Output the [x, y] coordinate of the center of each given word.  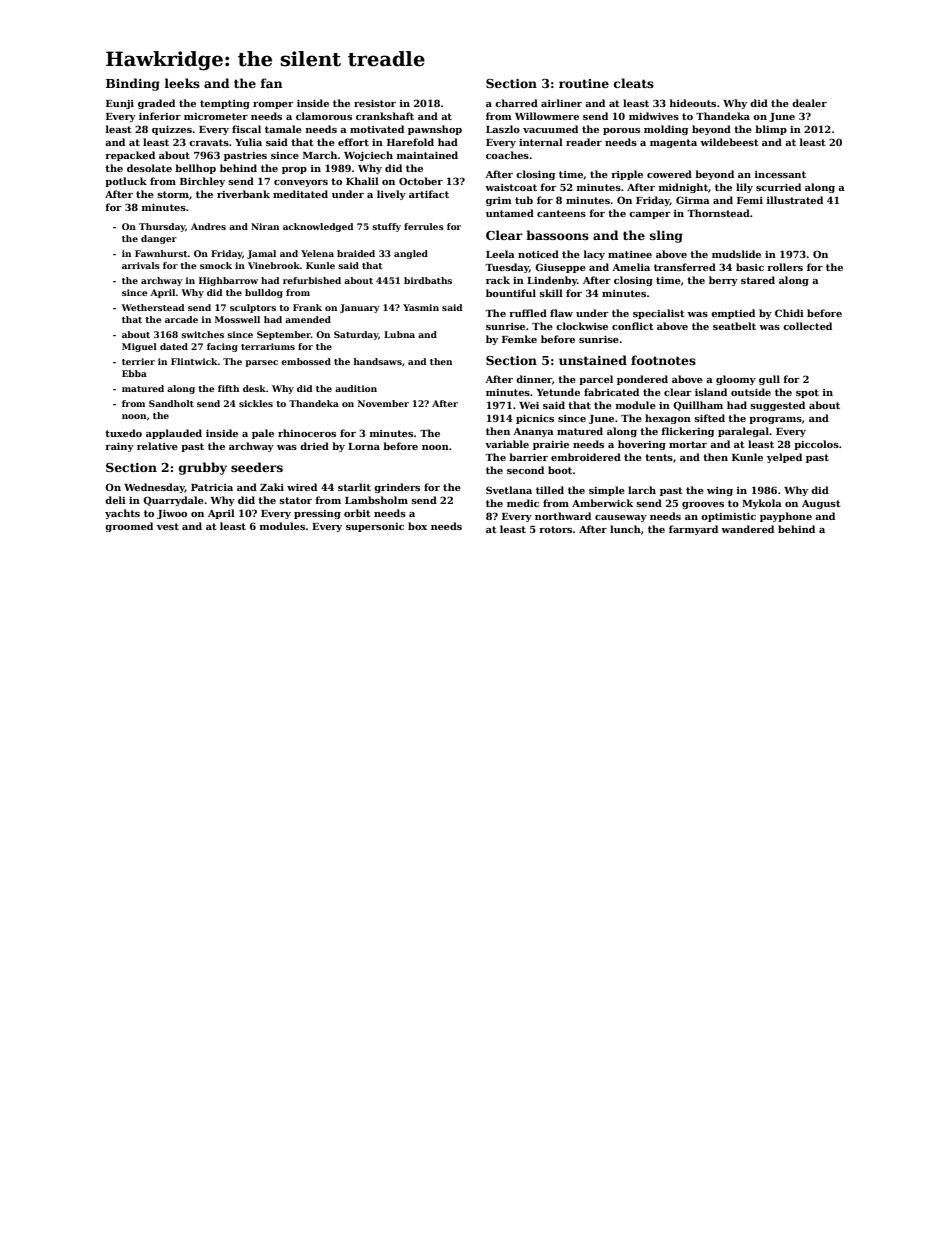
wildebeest [729, 142]
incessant [780, 174]
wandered [747, 529]
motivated [377, 129]
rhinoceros [307, 433]
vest [168, 526]
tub [524, 200]
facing [222, 347]
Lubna [399, 334]
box [417, 526]
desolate [149, 168]
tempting [225, 104]
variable [507, 444]
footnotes [663, 360]
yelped [784, 458]
